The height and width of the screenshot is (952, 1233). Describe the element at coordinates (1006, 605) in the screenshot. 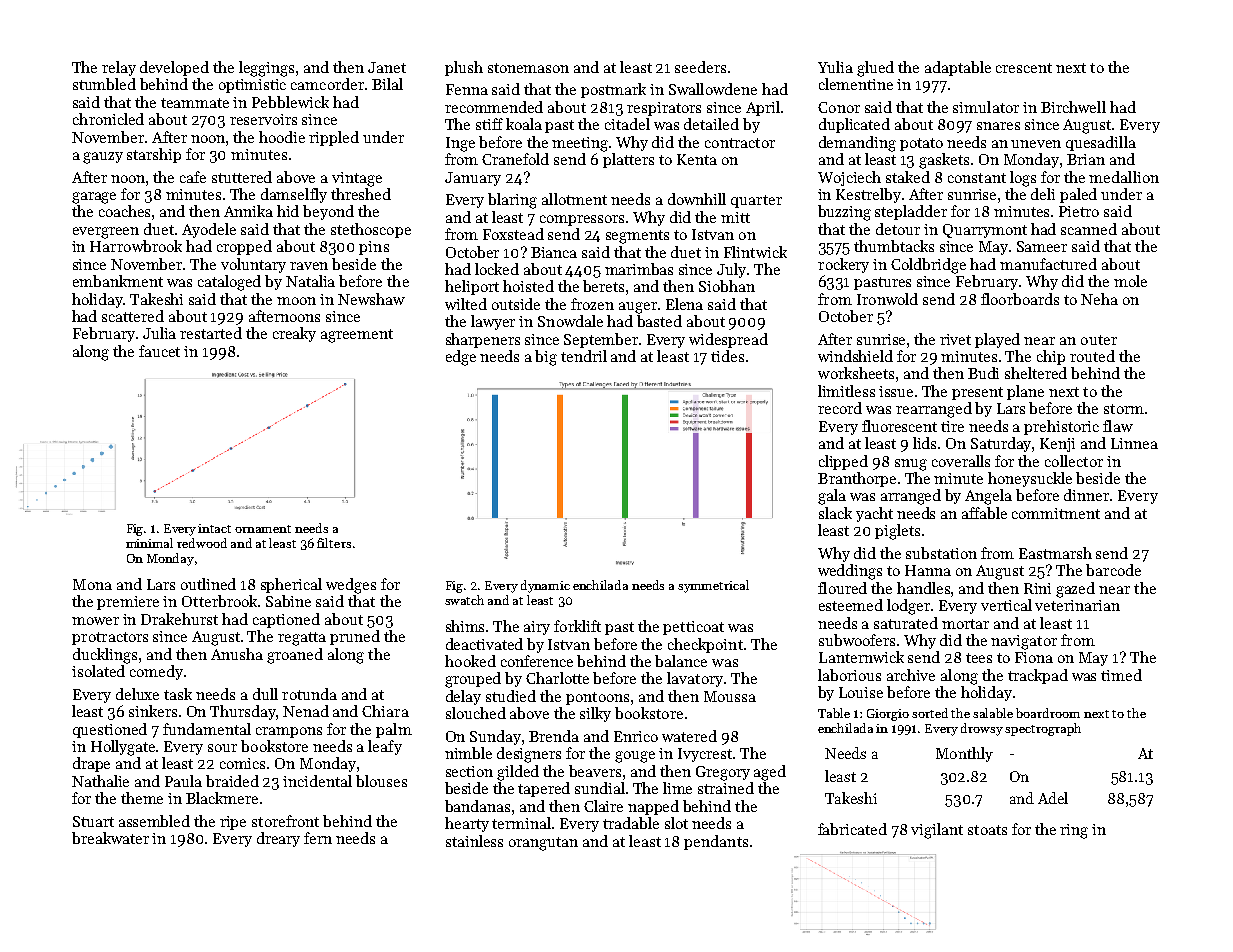

I see `vertical` at that location.
